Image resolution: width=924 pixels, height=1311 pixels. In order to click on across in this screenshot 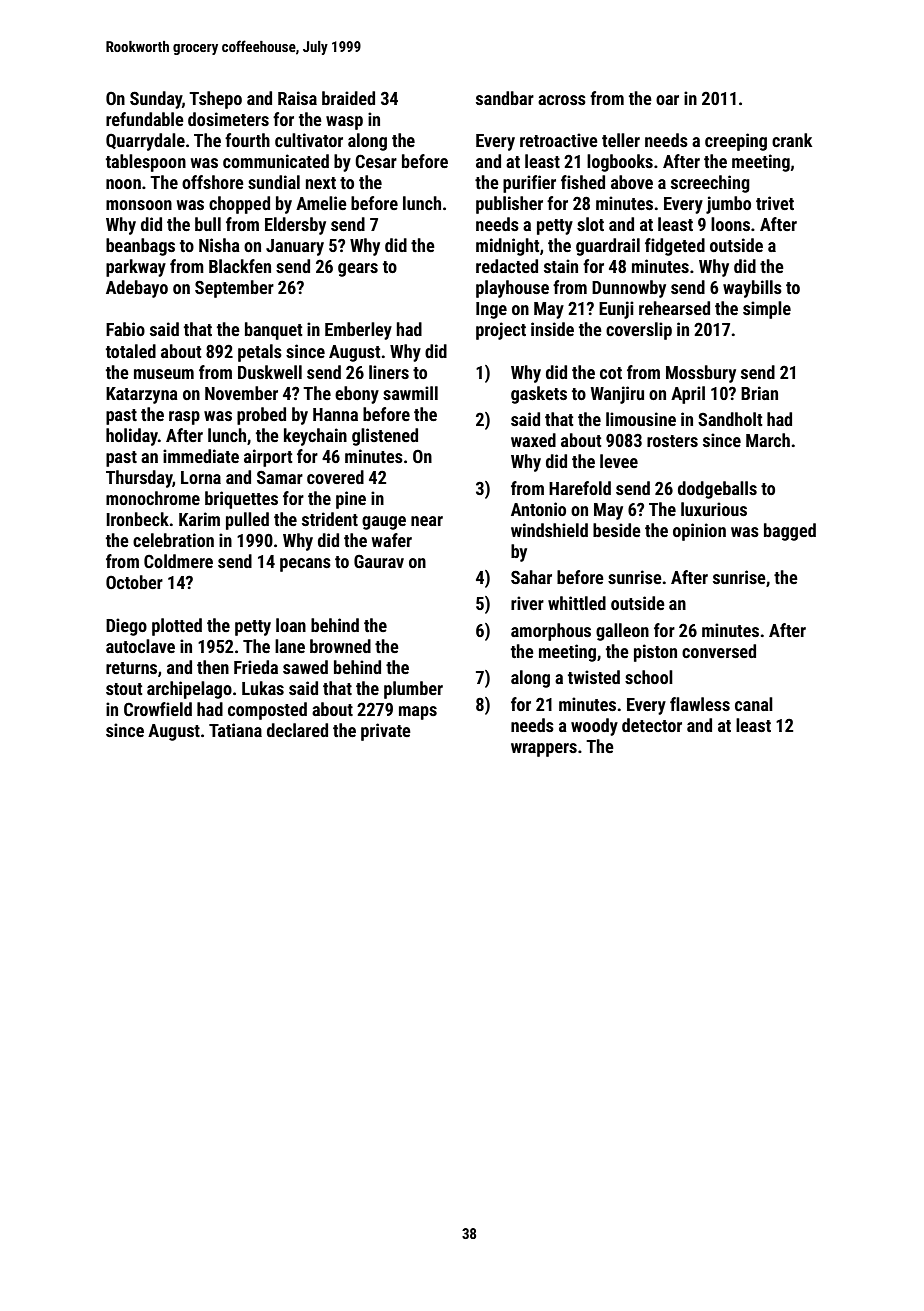, I will do `click(562, 100)`.
